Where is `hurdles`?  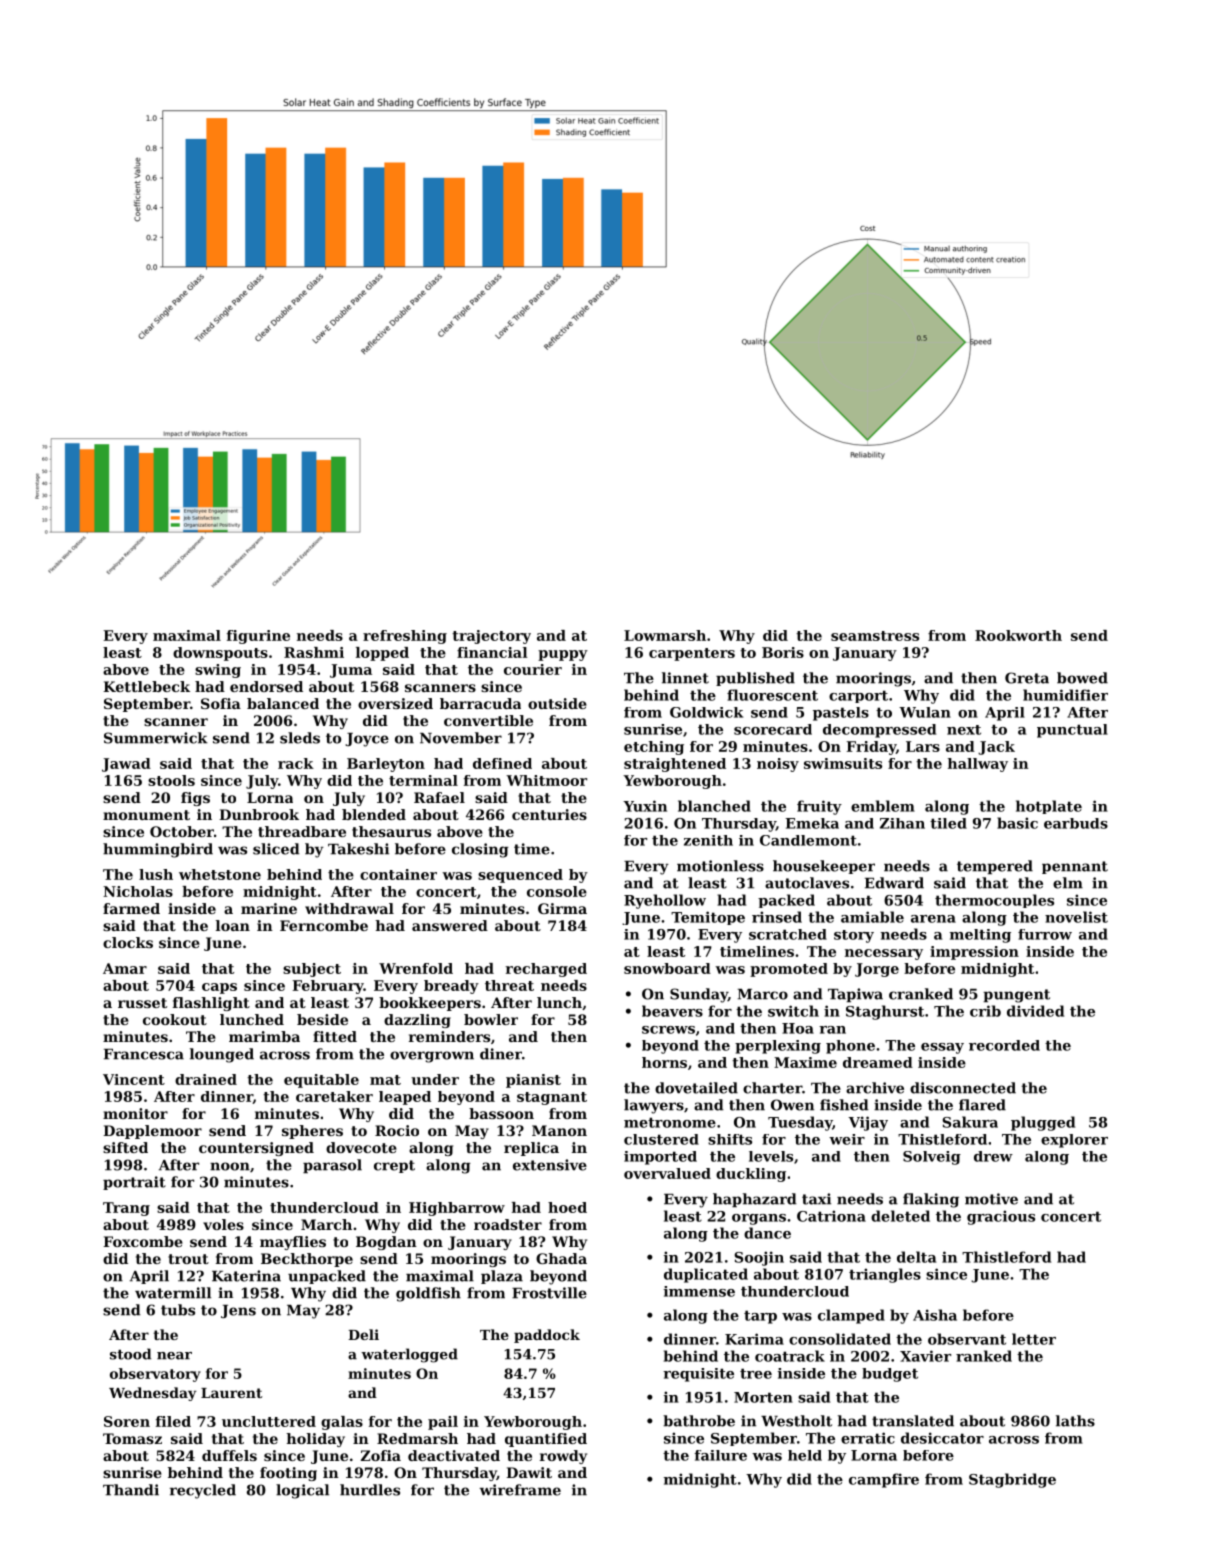
hurdles is located at coordinates (370, 1490).
